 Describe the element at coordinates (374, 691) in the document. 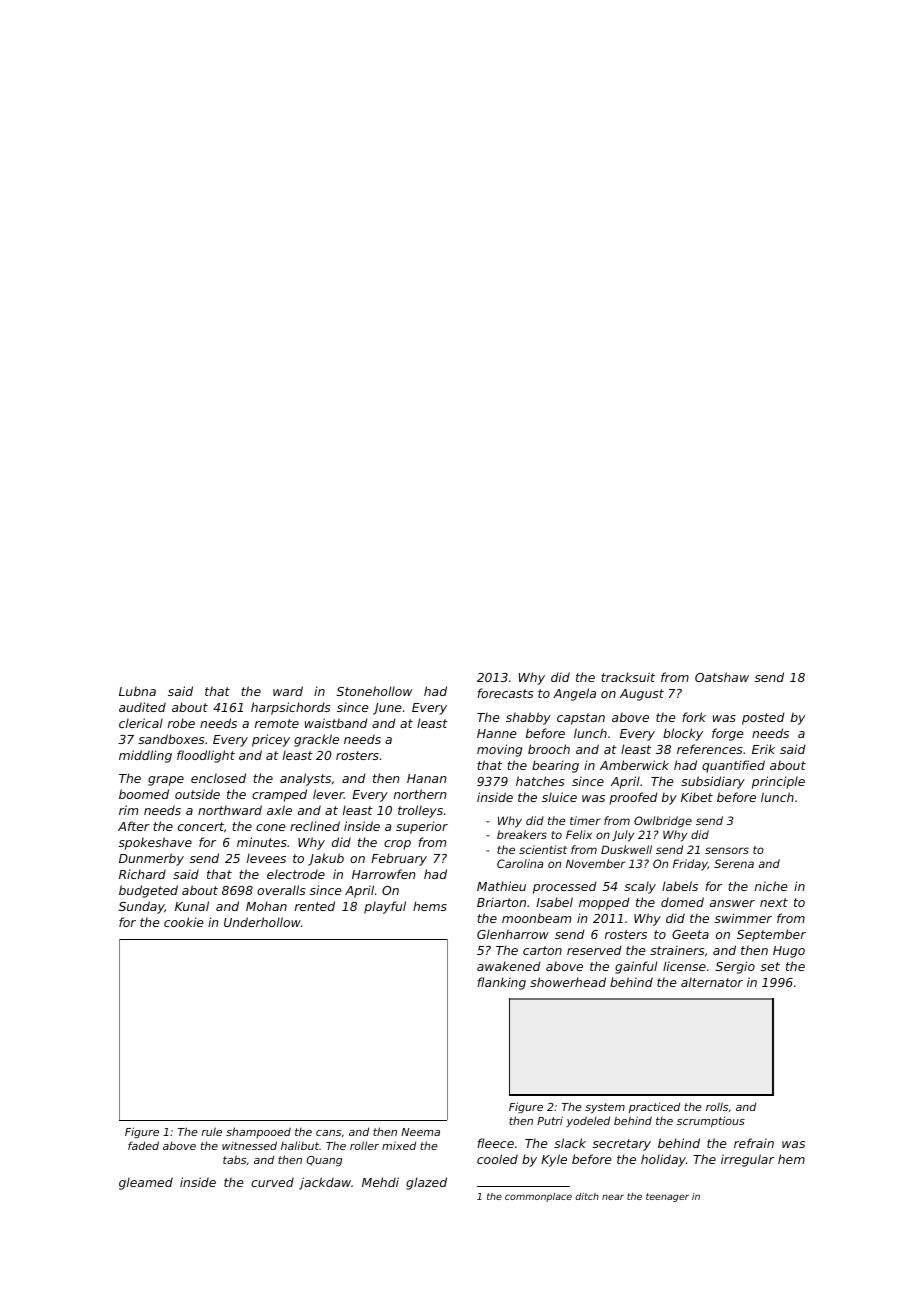

I see `Stonehollow` at that location.
